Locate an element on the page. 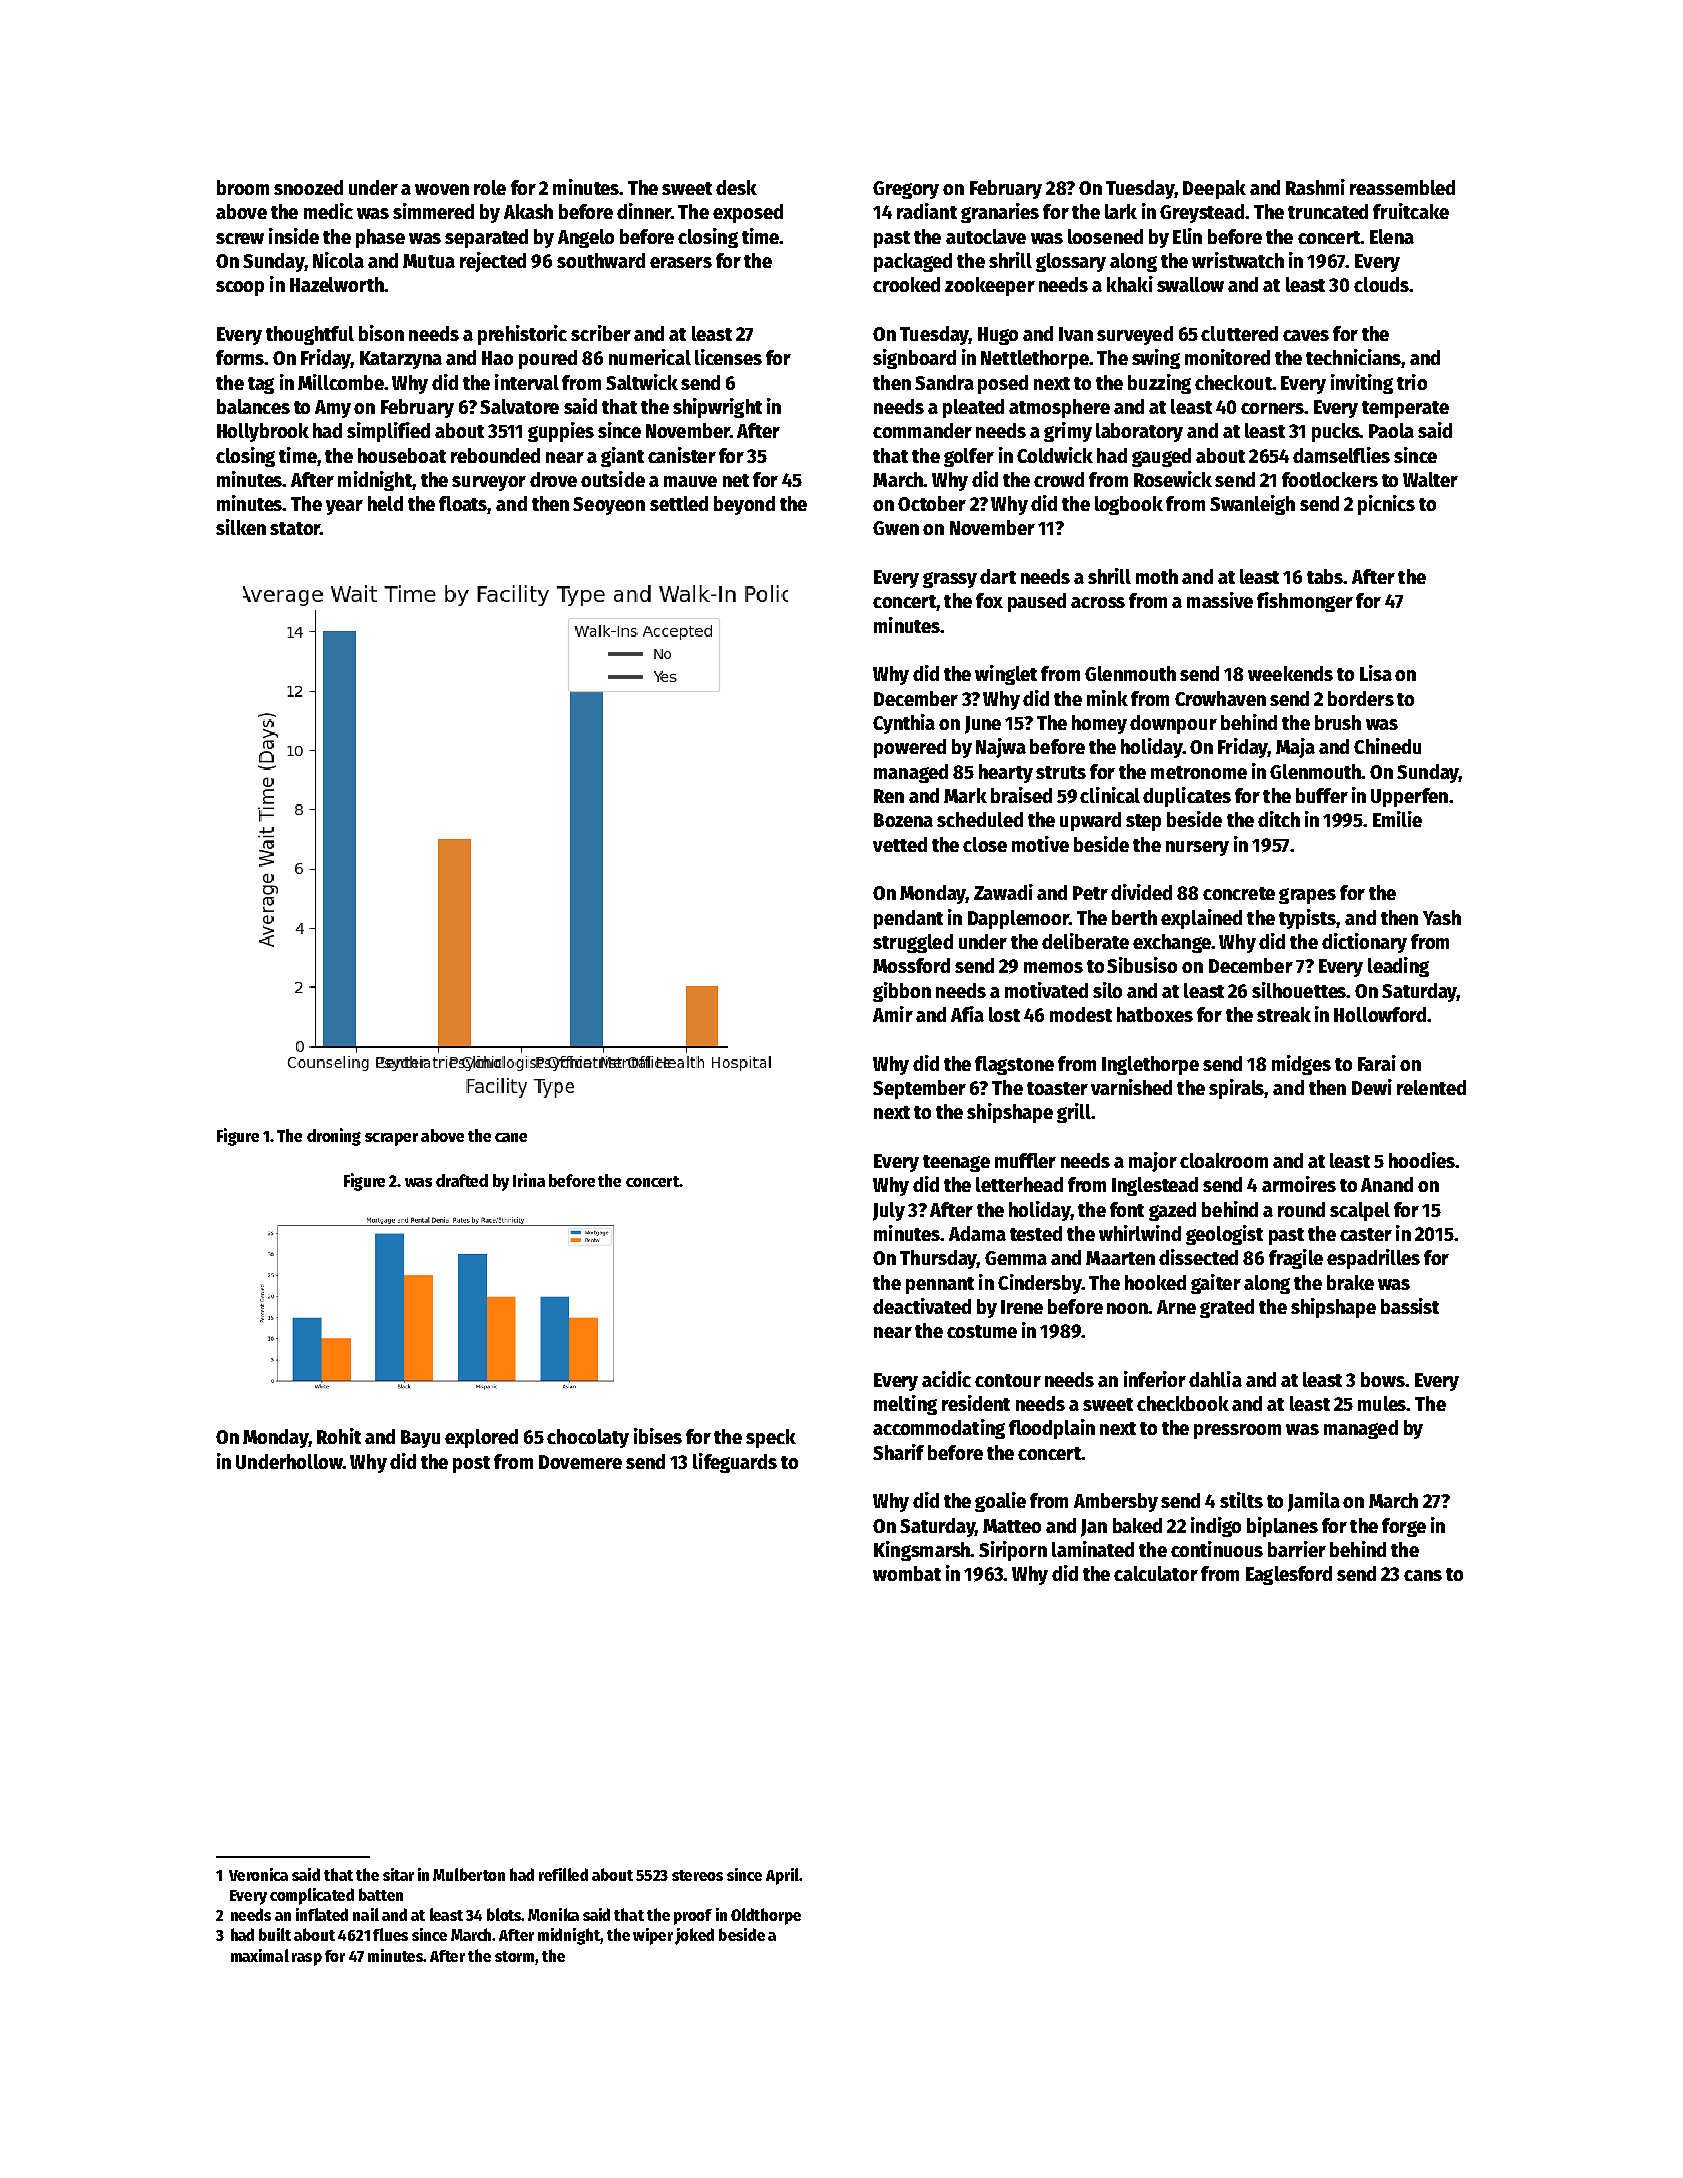 This page has height=2178, width=1683. stator is located at coordinates (295, 528).
